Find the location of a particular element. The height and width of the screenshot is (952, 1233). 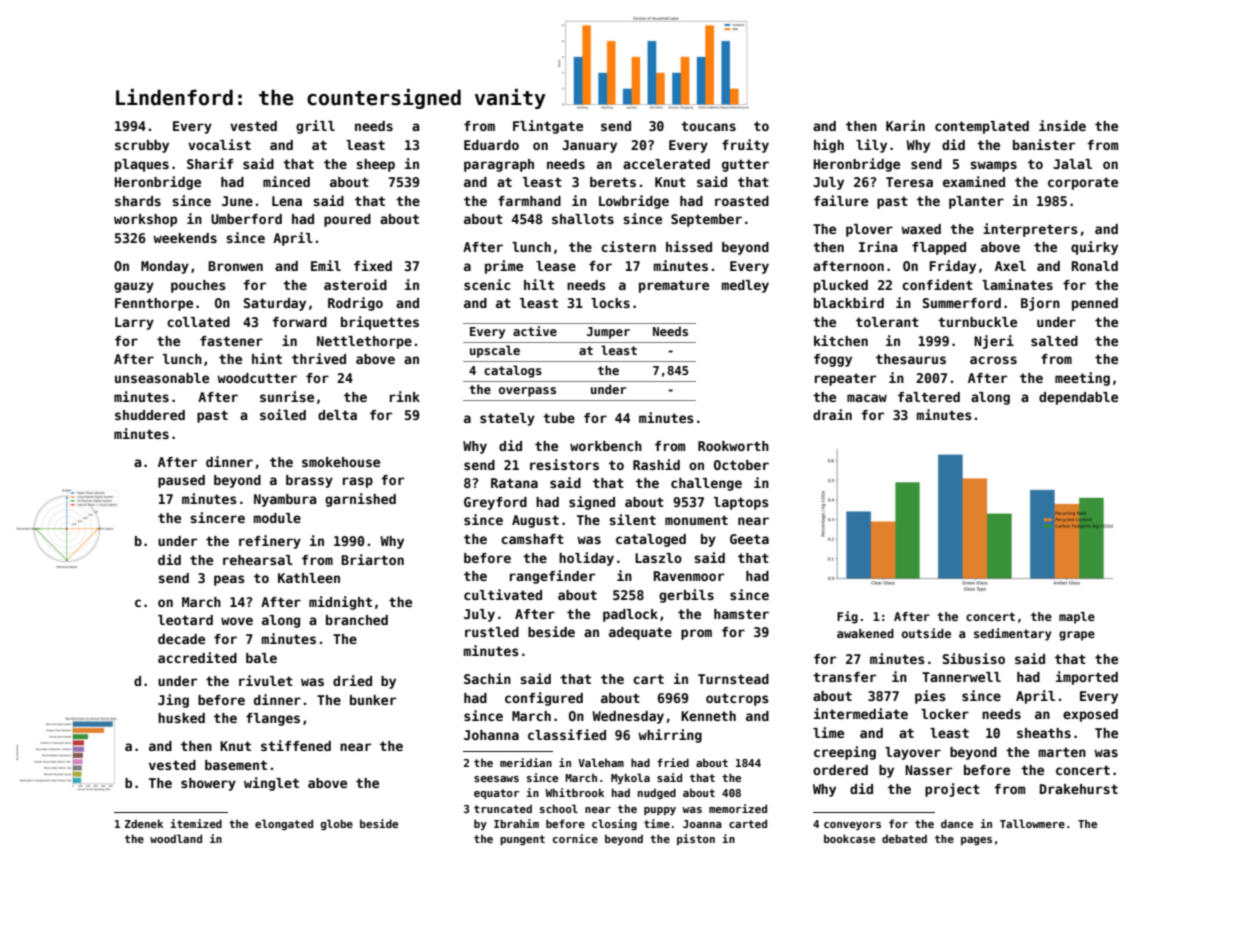

paragraph is located at coordinates (499, 165).
